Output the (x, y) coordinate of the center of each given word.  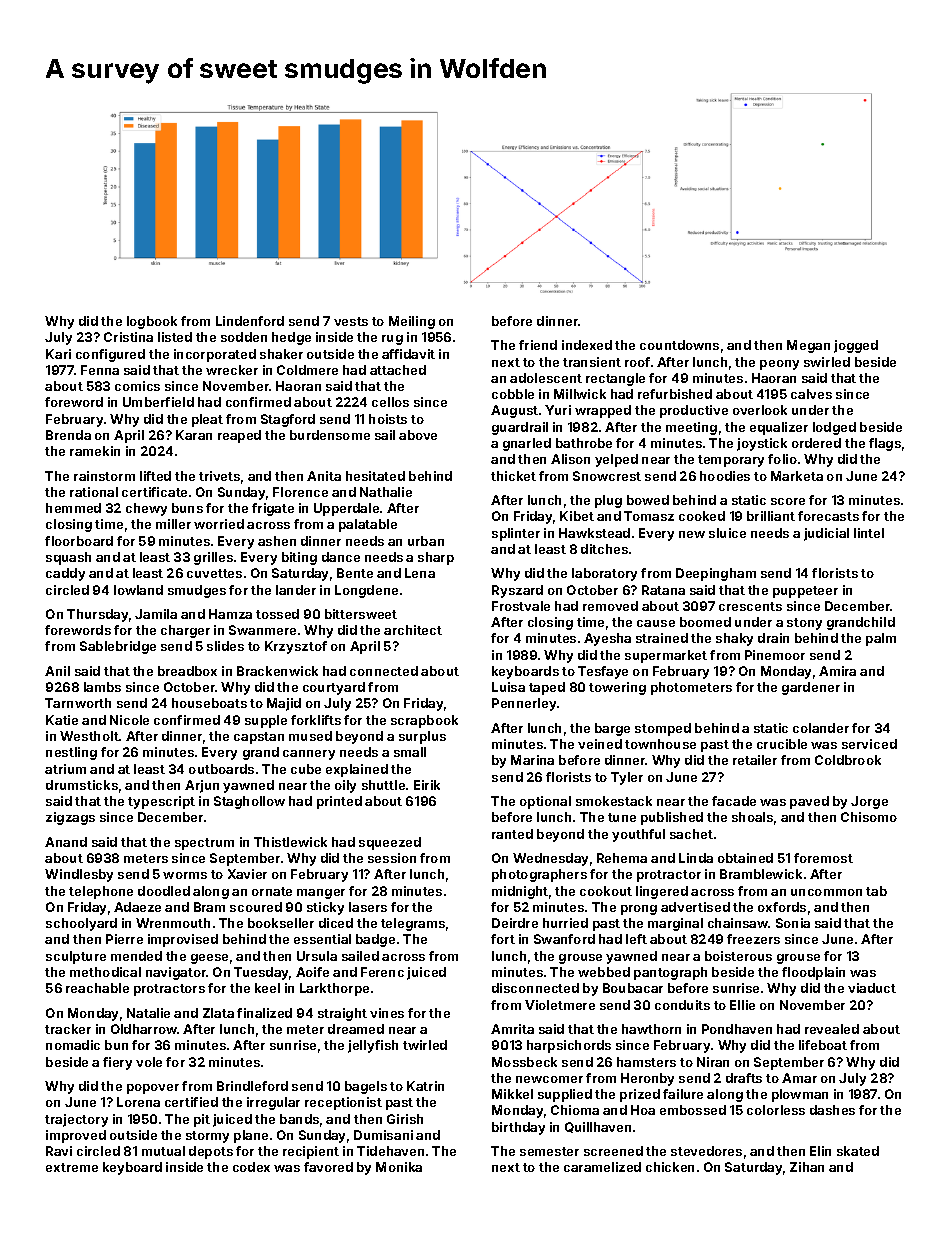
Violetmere (560, 1005)
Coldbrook (848, 760)
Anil (57, 671)
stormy (207, 1137)
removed (610, 606)
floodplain (813, 973)
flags (885, 444)
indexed (587, 345)
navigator (176, 973)
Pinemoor (775, 655)
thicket (513, 476)
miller (173, 524)
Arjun (202, 786)
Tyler (627, 778)
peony (779, 365)
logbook (152, 322)
